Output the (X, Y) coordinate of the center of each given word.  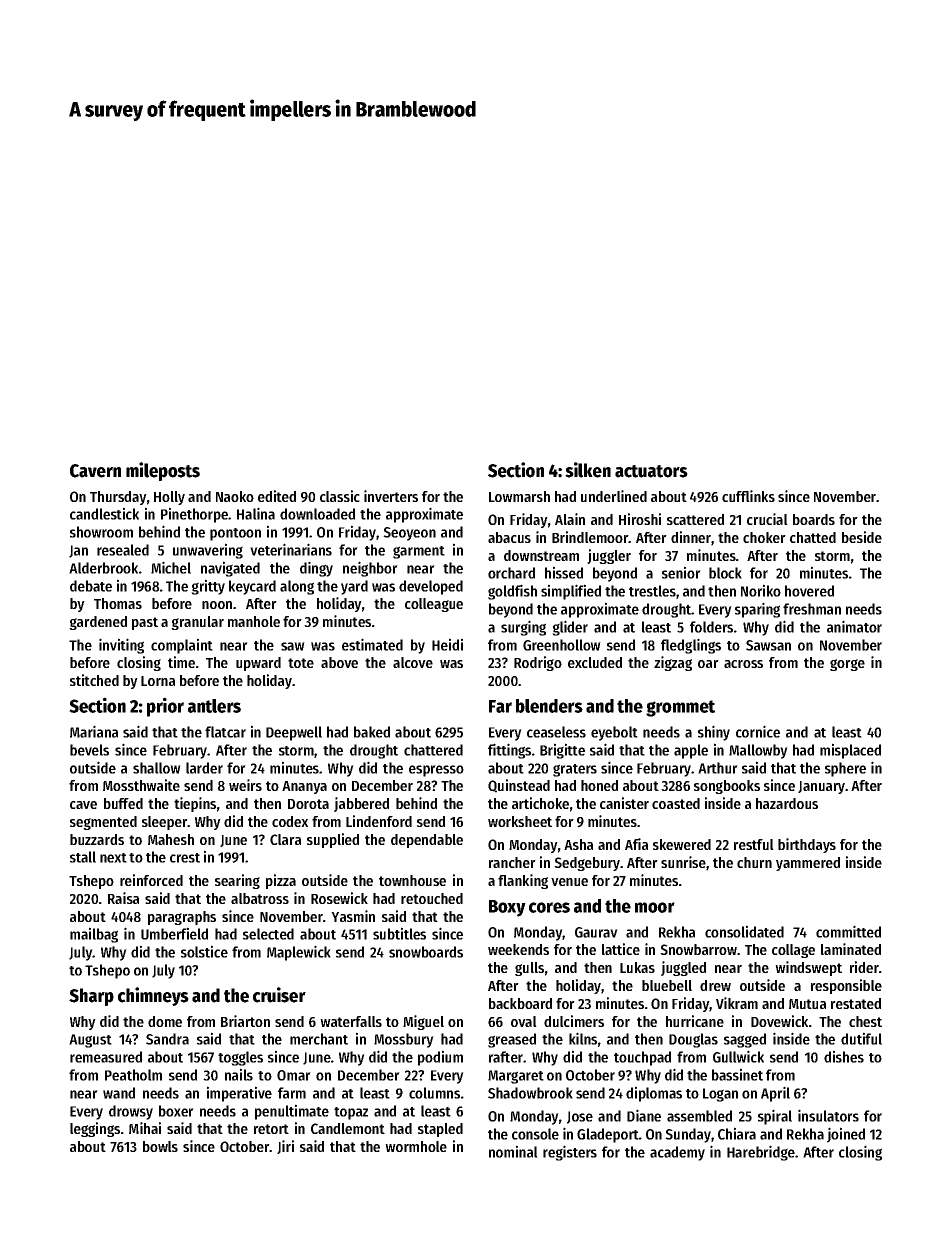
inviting (121, 646)
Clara (285, 839)
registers (570, 1153)
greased (512, 1040)
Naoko (235, 496)
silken (588, 470)
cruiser (279, 995)
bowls (160, 1146)
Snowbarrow (698, 949)
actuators (651, 471)
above (339, 662)
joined (846, 1135)
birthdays (807, 845)
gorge (847, 665)
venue (569, 882)
